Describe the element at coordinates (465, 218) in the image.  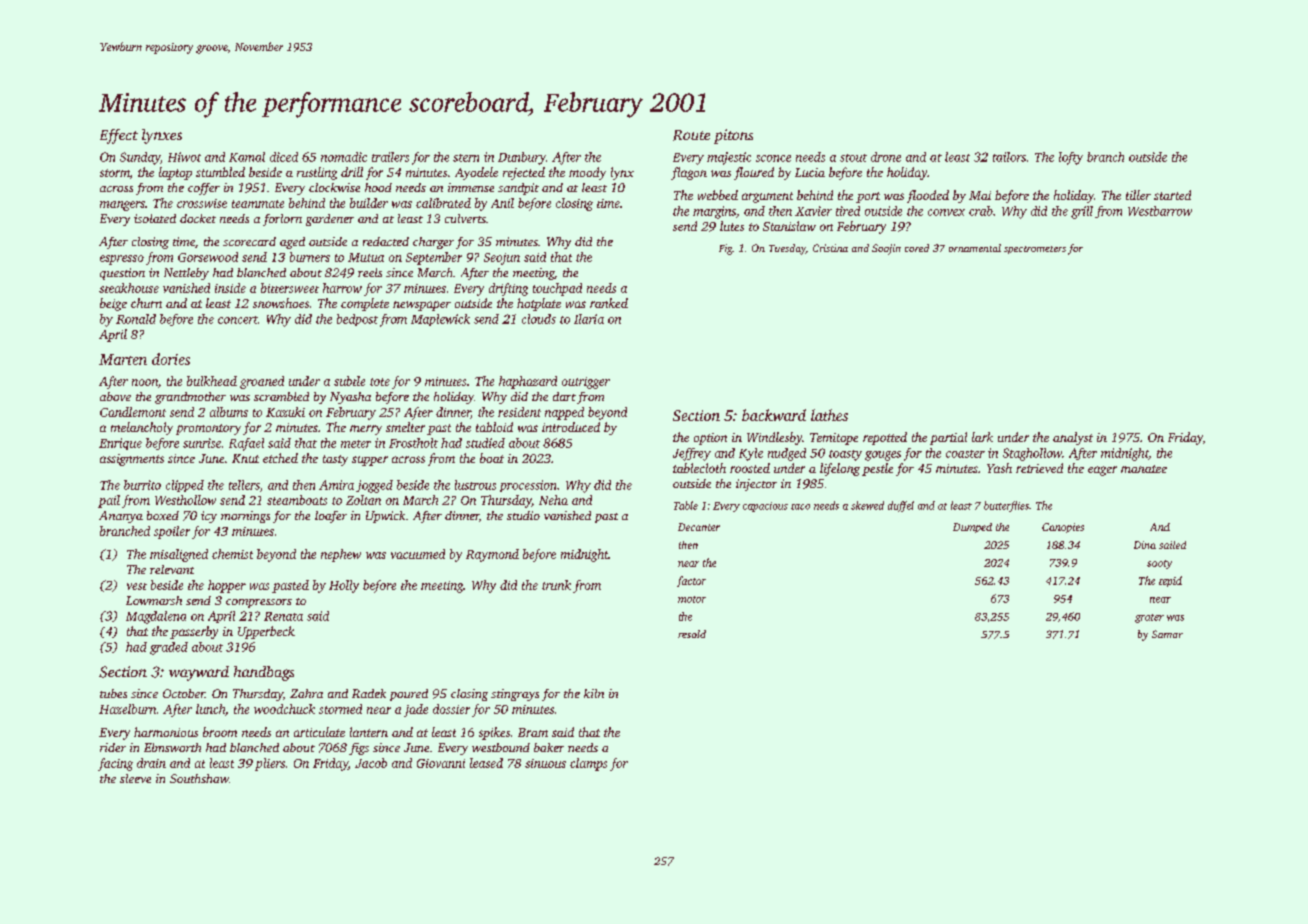
I see `culverts` at that location.
